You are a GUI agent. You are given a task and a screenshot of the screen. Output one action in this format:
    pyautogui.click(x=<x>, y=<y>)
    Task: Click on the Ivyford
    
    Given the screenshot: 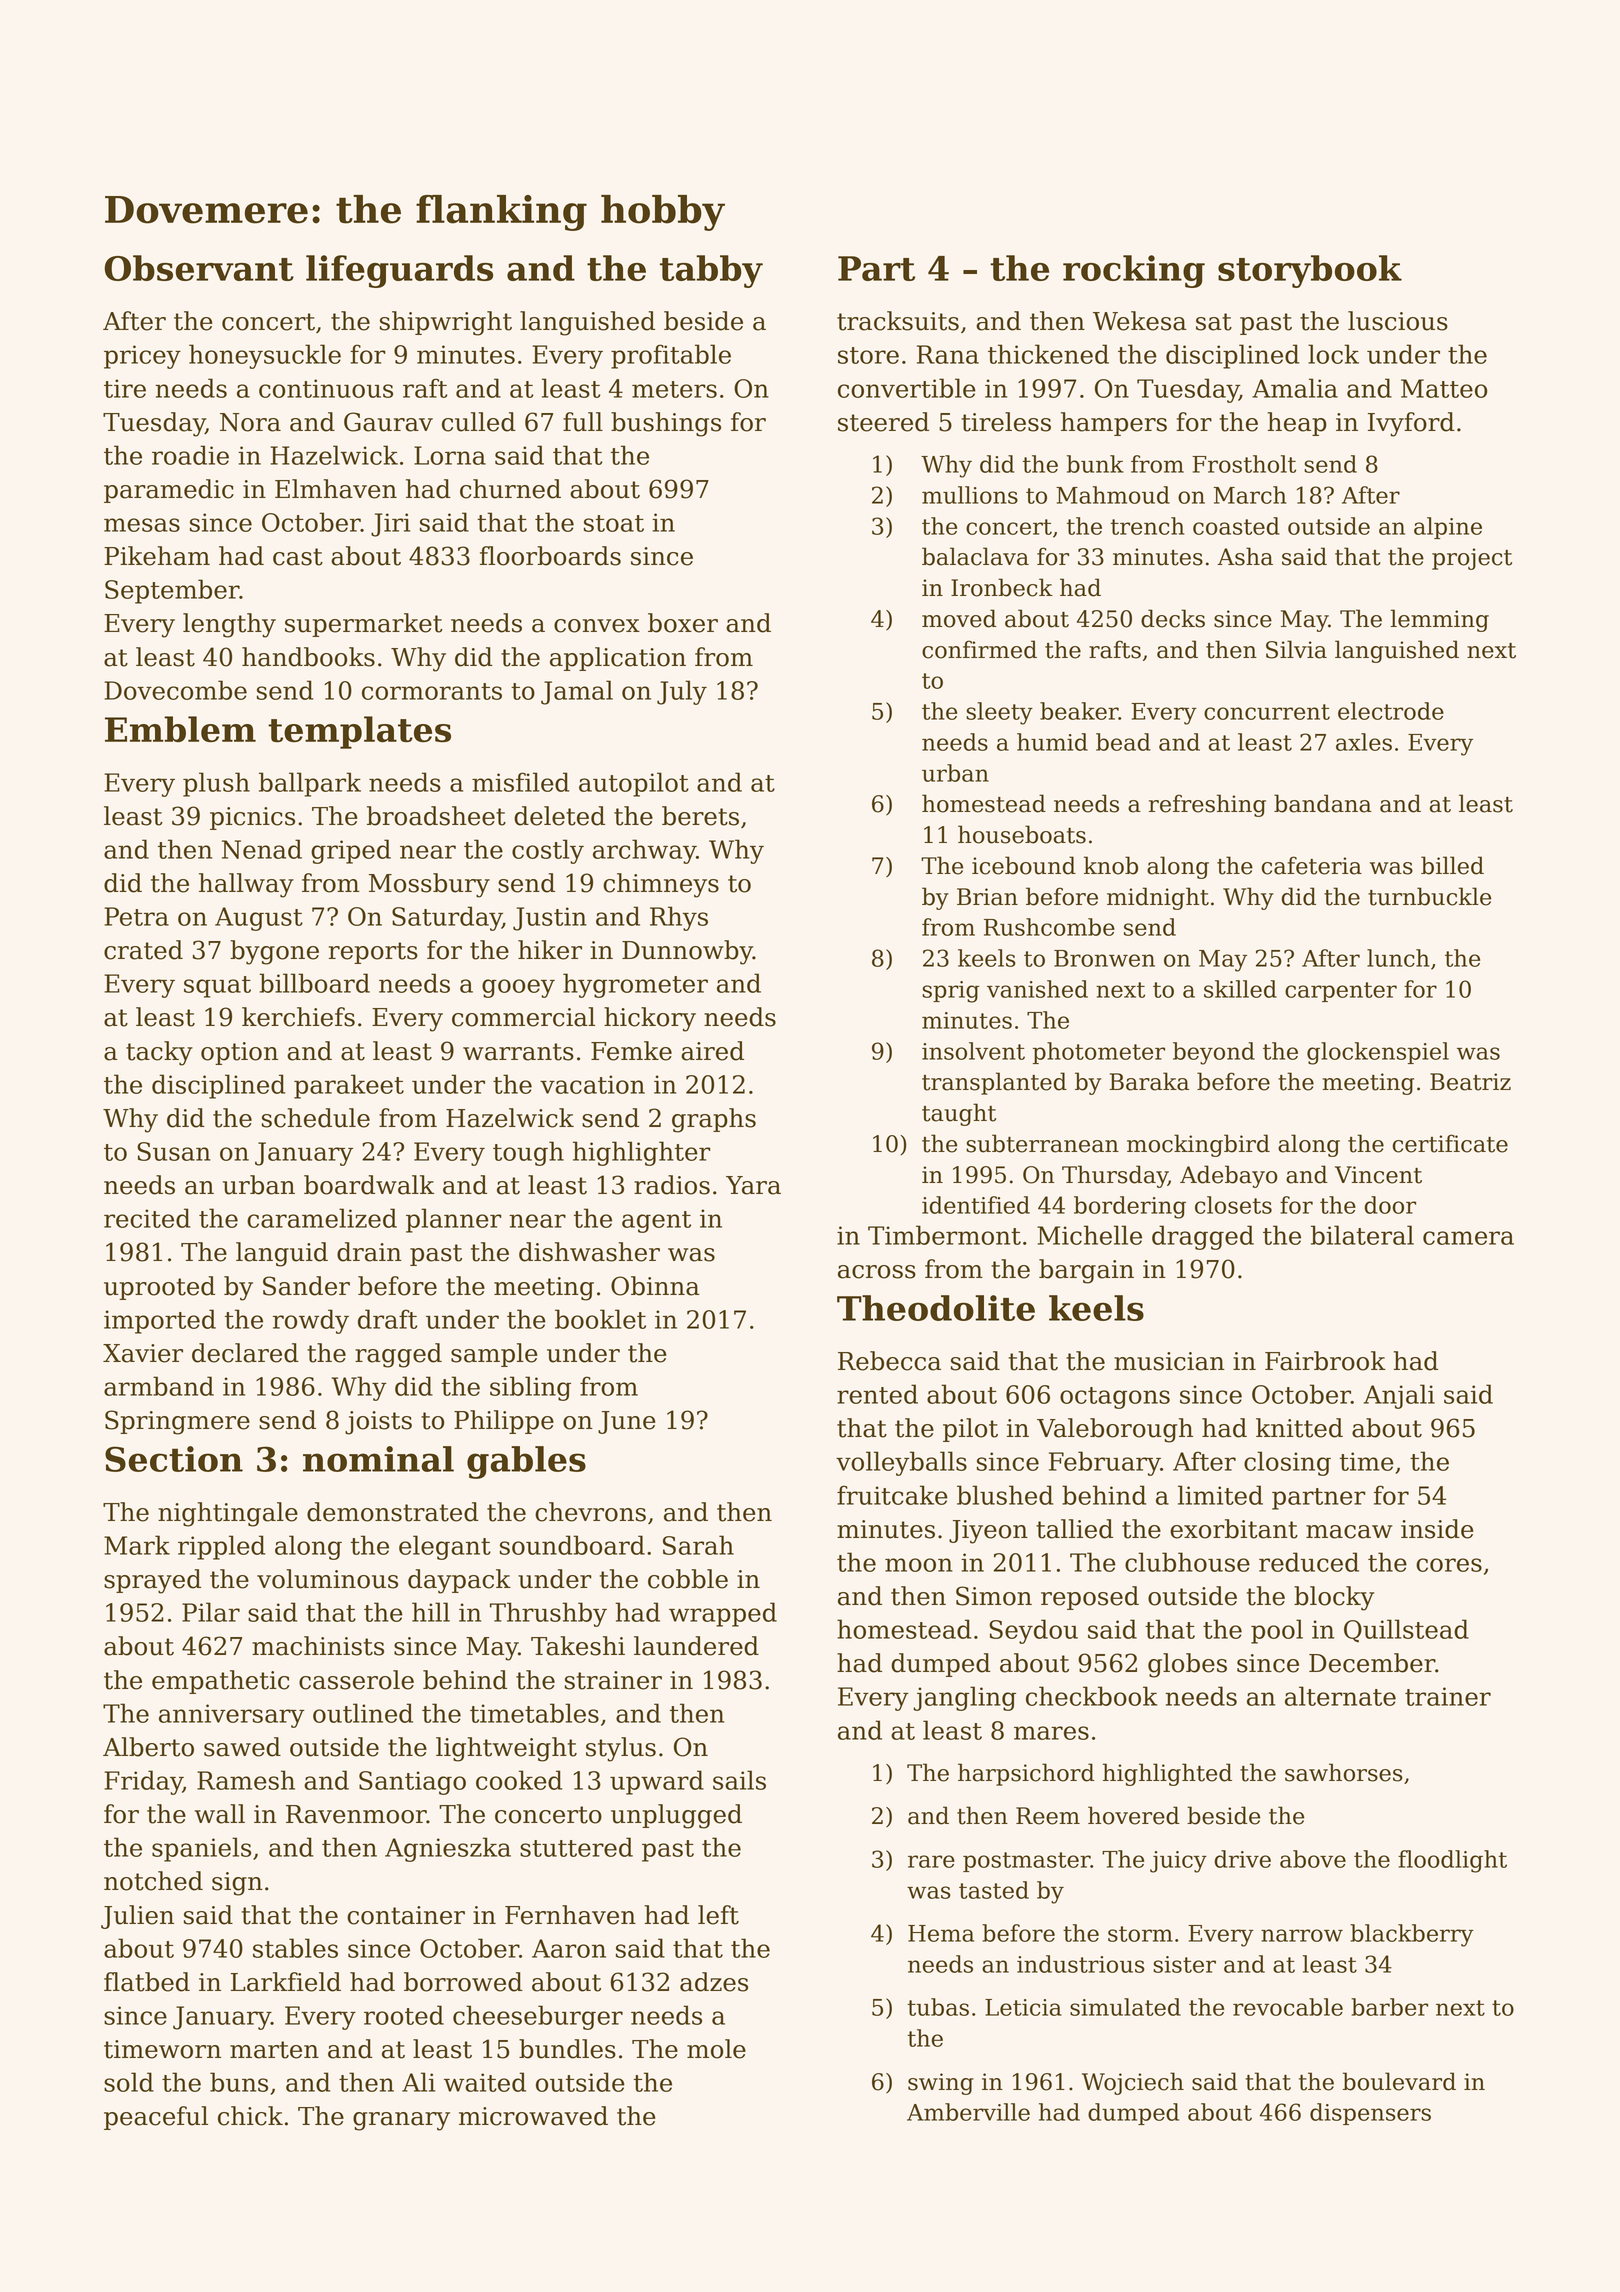 What is the action you would take?
    pyautogui.click(x=1411, y=424)
